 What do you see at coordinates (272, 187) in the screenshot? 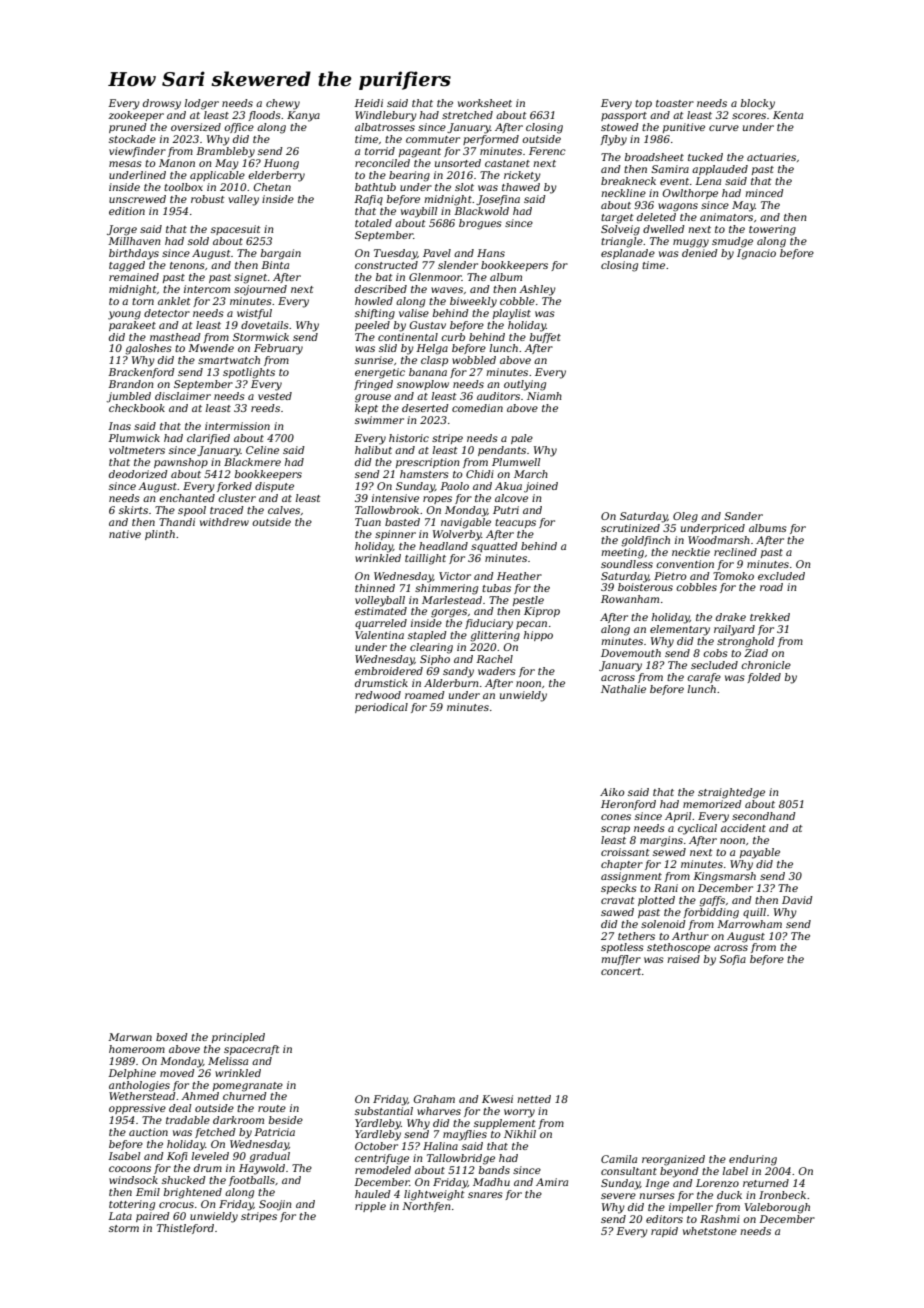
I see `Chetan` at bounding box center [272, 187].
